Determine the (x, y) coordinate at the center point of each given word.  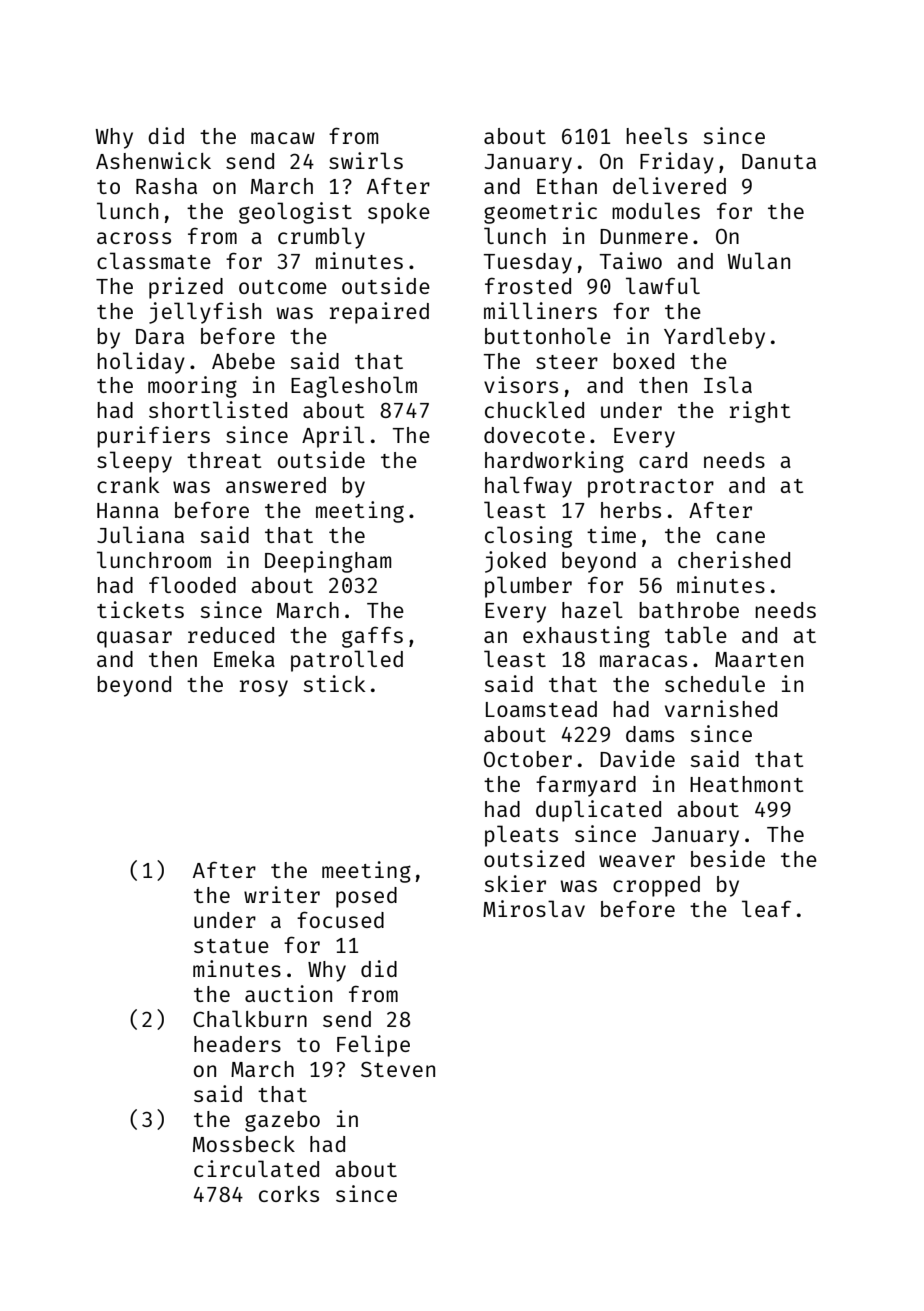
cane (741, 537)
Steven (398, 1069)
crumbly (321, 238)
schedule (715, 683)
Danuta (779, 161)
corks (289, 1194)
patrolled (347, 661)
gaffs (372, 637)
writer (282, 894)
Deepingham (328, 562)
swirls (366, 160)
